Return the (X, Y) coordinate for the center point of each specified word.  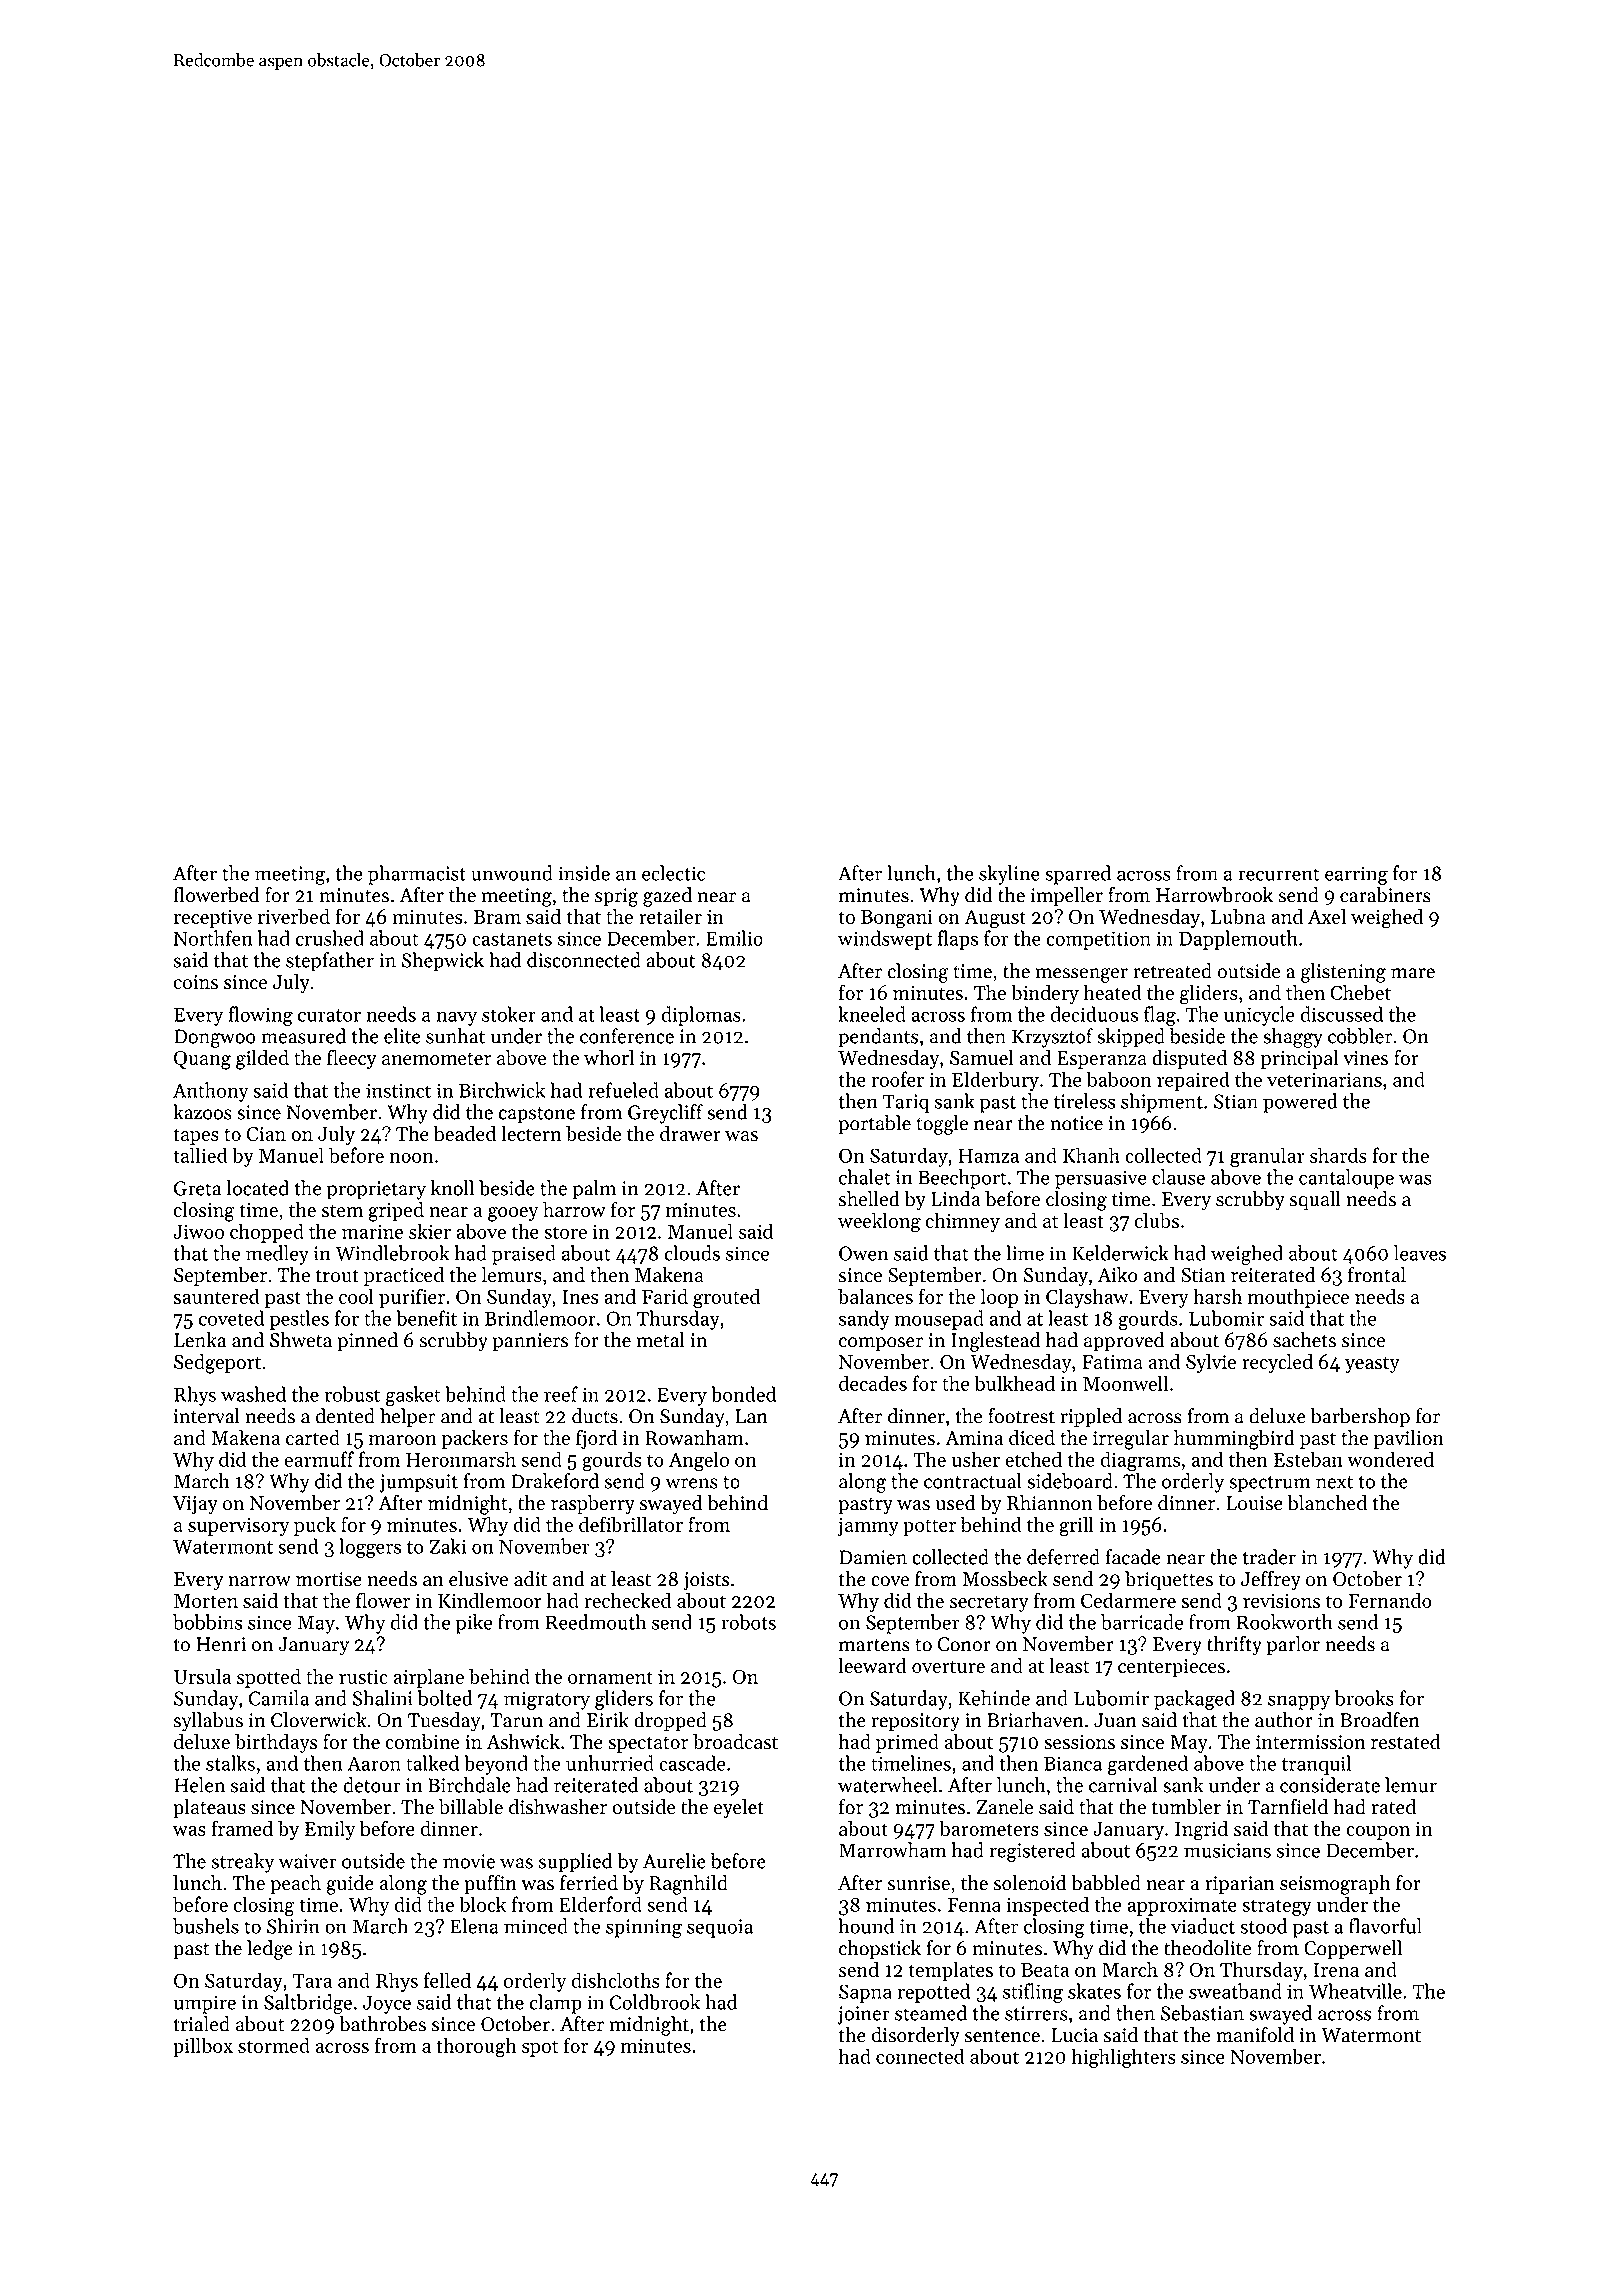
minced (536, 1926)
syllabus (208, 1722)
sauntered (216, 1296)
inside (584, 873)
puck (315, 1526)
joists (706, 1581)
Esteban (1308, 1459)
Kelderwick (1120, 1253)
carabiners (1385, 895)
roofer (897, 1079)
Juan (1115, 1720)
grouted (726, 1298)
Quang (202, 1060)
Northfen (213, 938)
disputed (1189, 1059)
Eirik (608, 1719)
